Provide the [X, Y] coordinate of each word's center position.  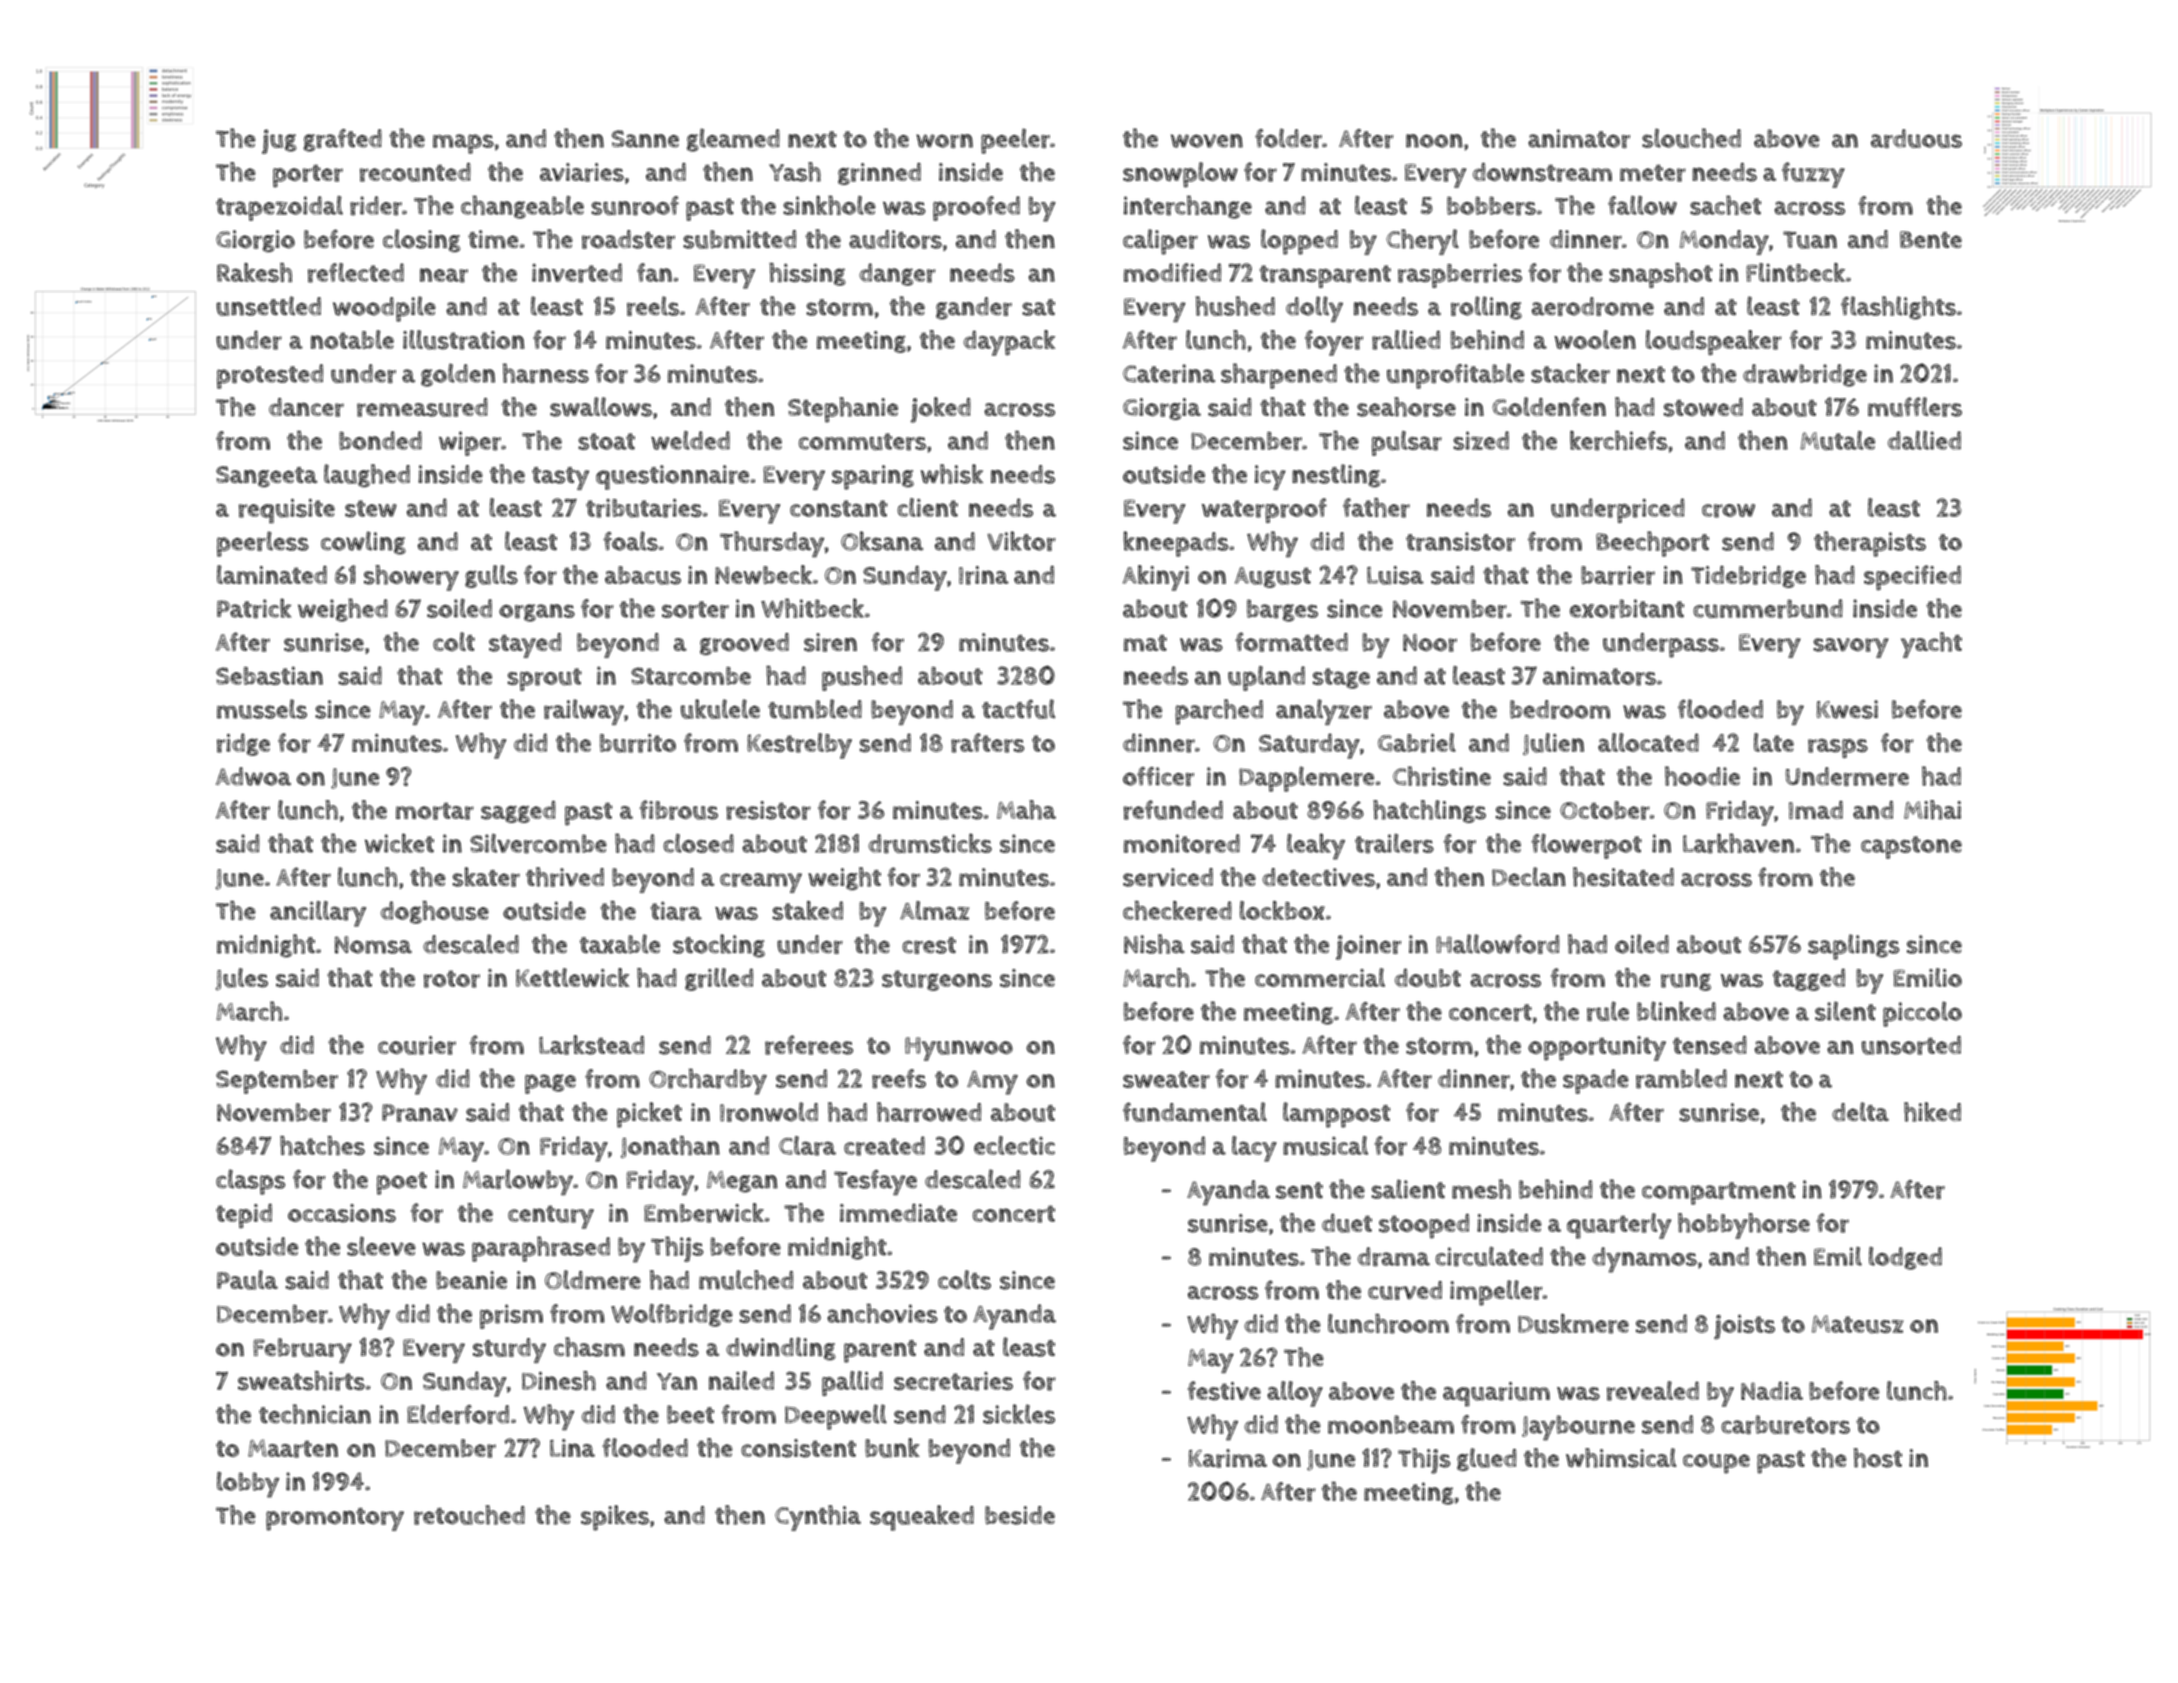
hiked [1932, 1112]
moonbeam [1391, 1424]
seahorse [1406, 407]
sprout [545, 679]
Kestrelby [799, 746]
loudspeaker [1714, 342]
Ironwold [769, 1112]
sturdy [509, 1350]
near [444, 275]
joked [941, 410]
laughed [367, 476]
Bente [1931, 239]
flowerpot [1586, 846]
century [551, 1217]
